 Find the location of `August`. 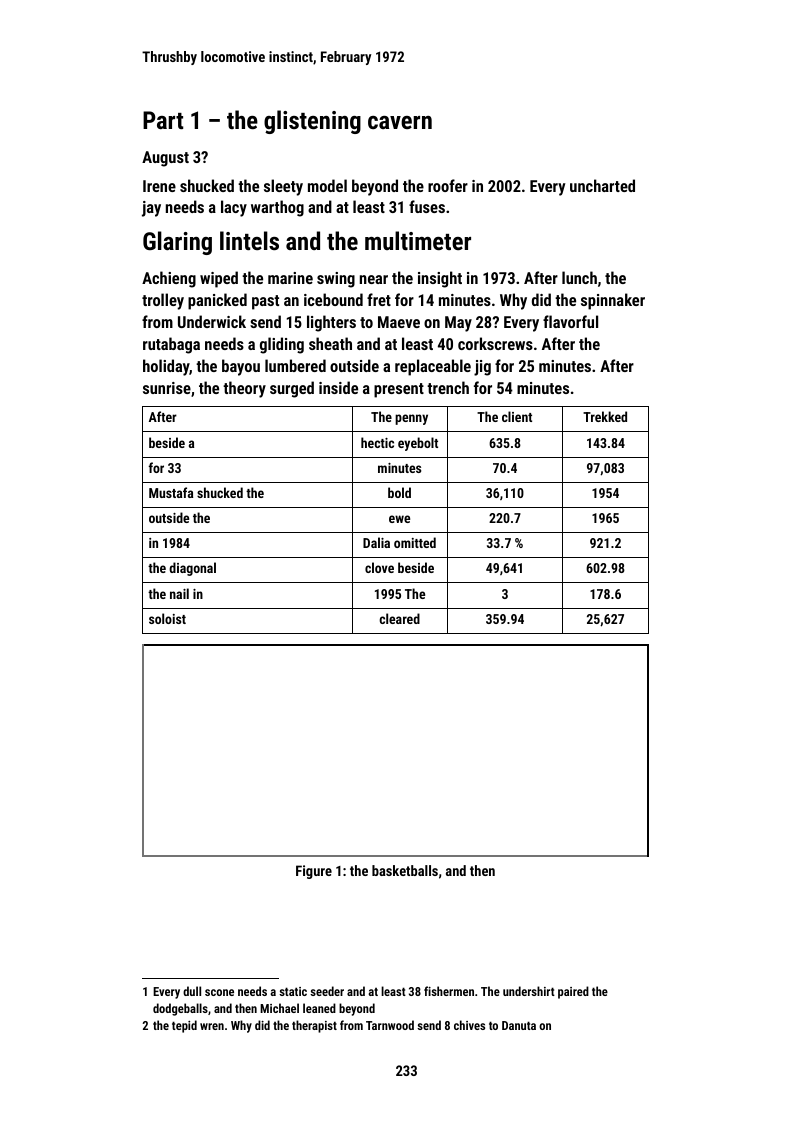

August is located at coordinates (165, 159).
